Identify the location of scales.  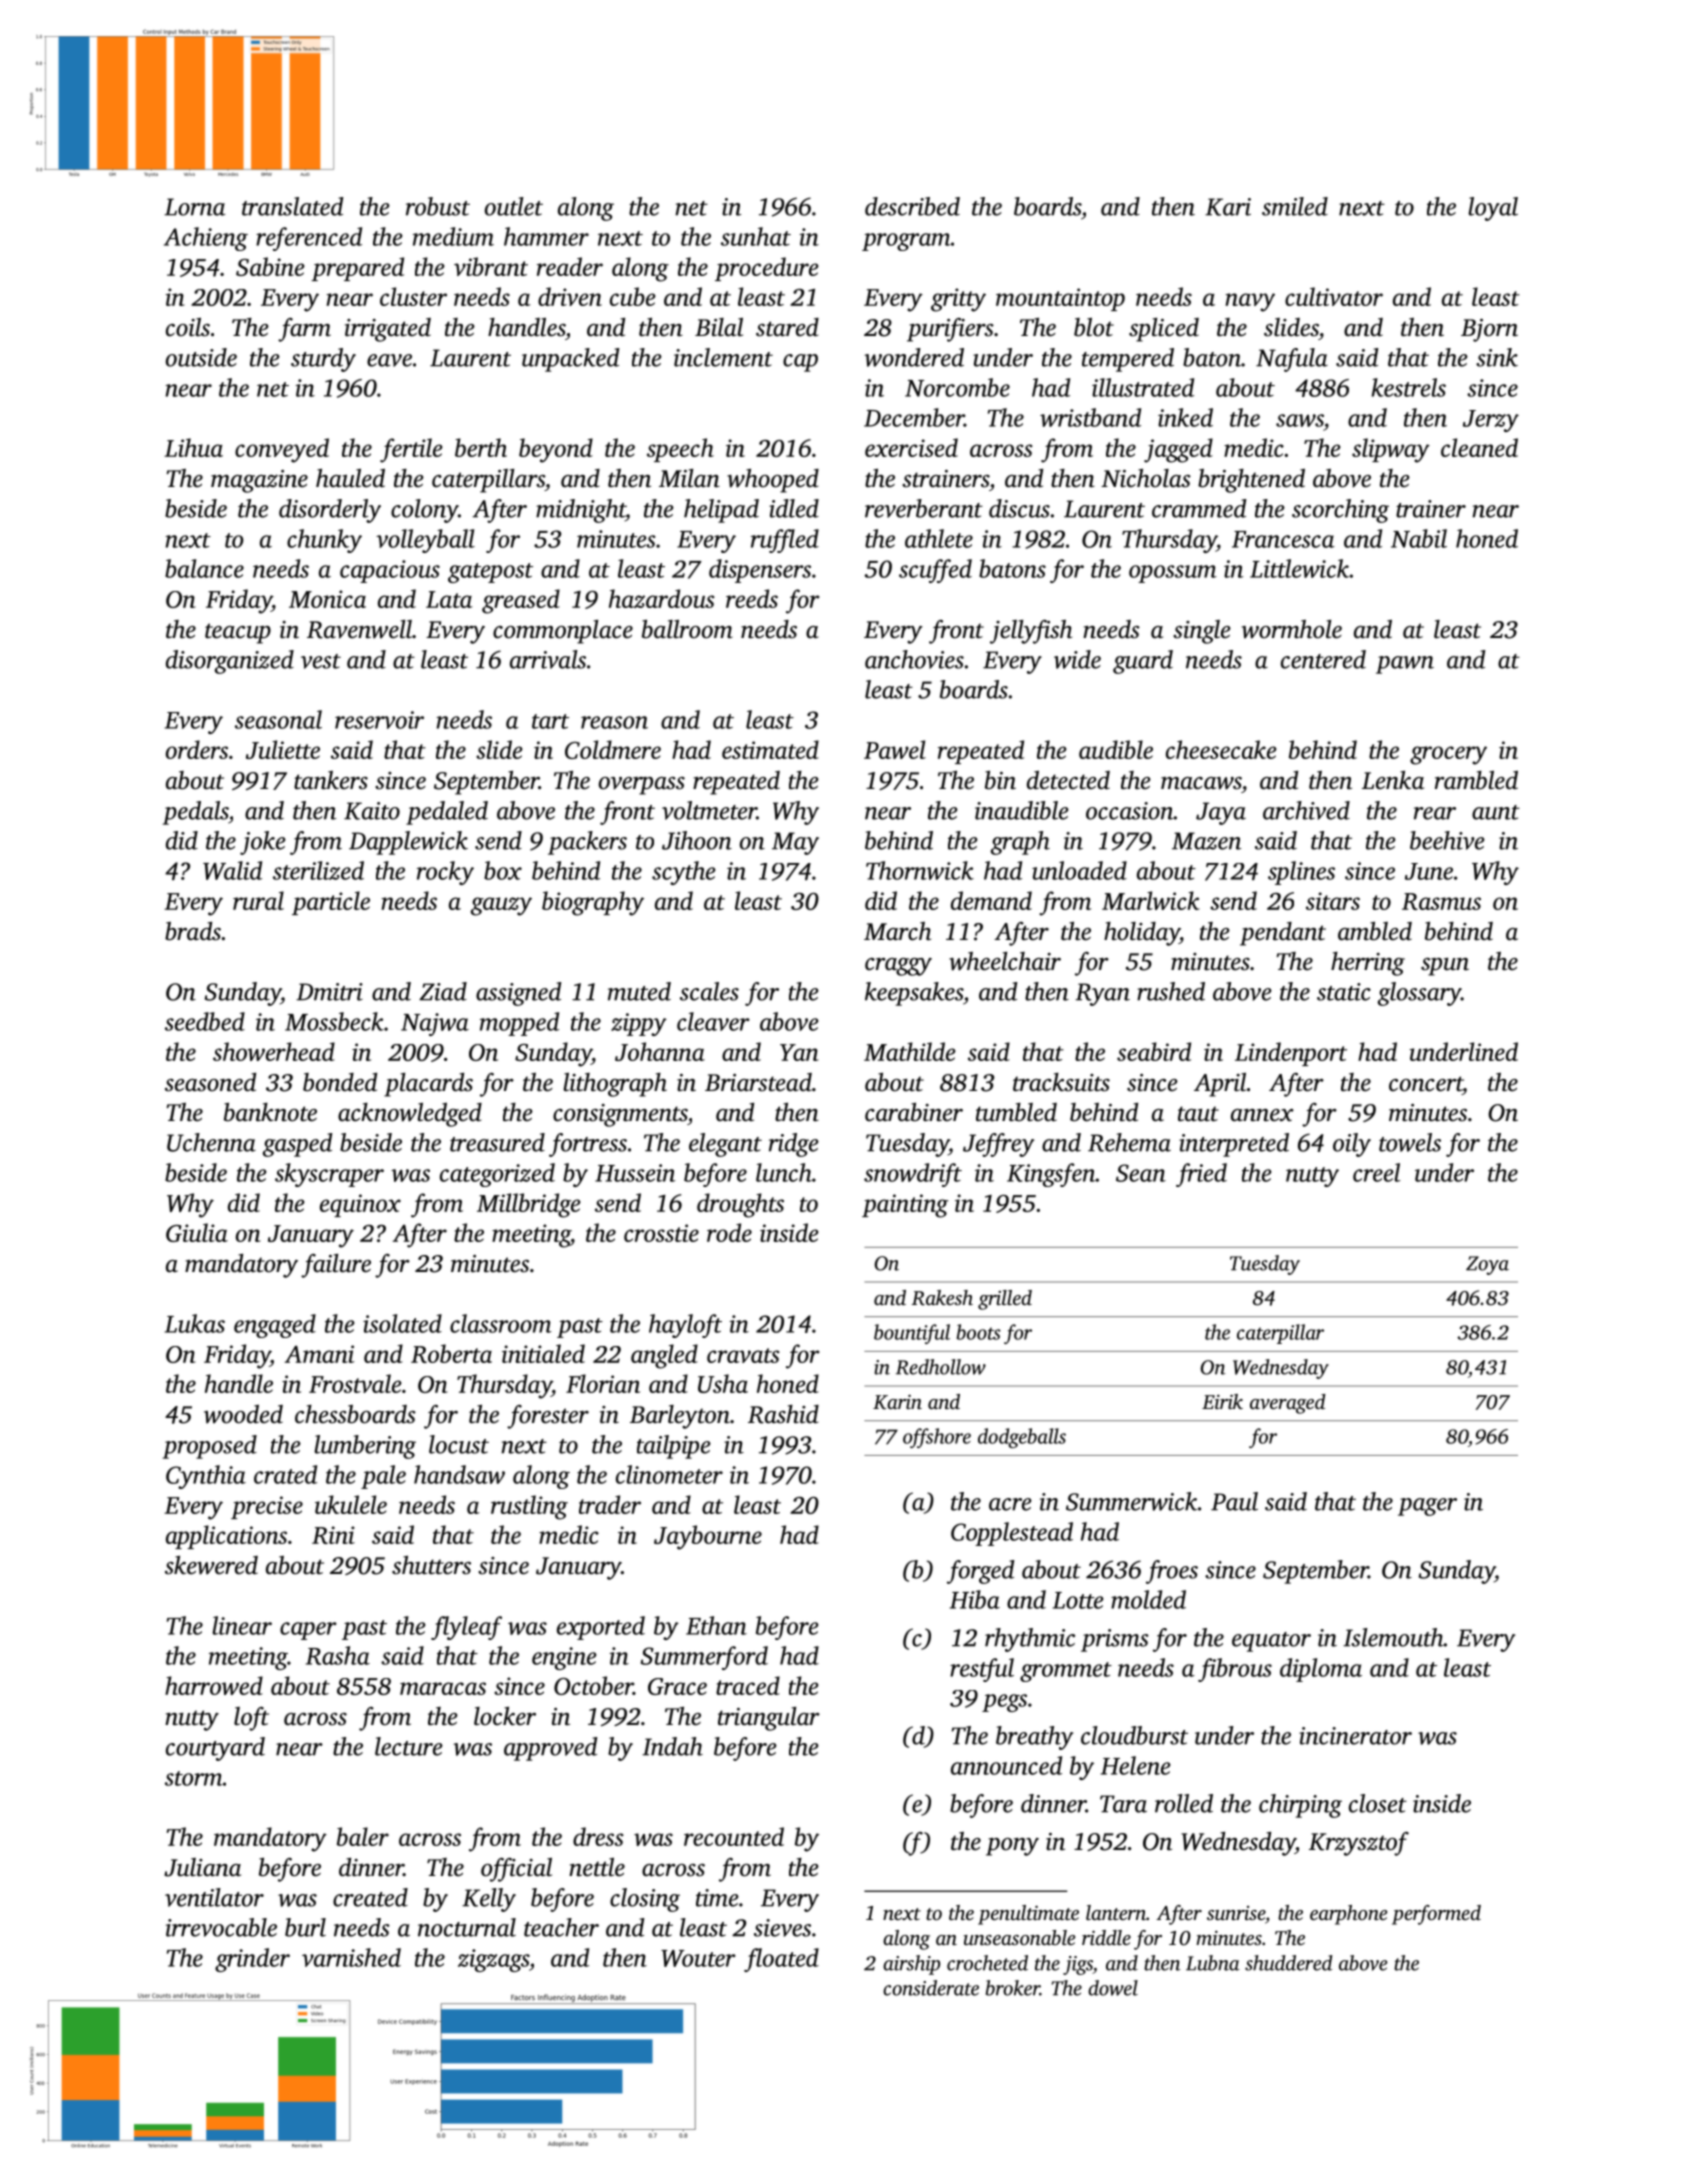
(709, 991).
